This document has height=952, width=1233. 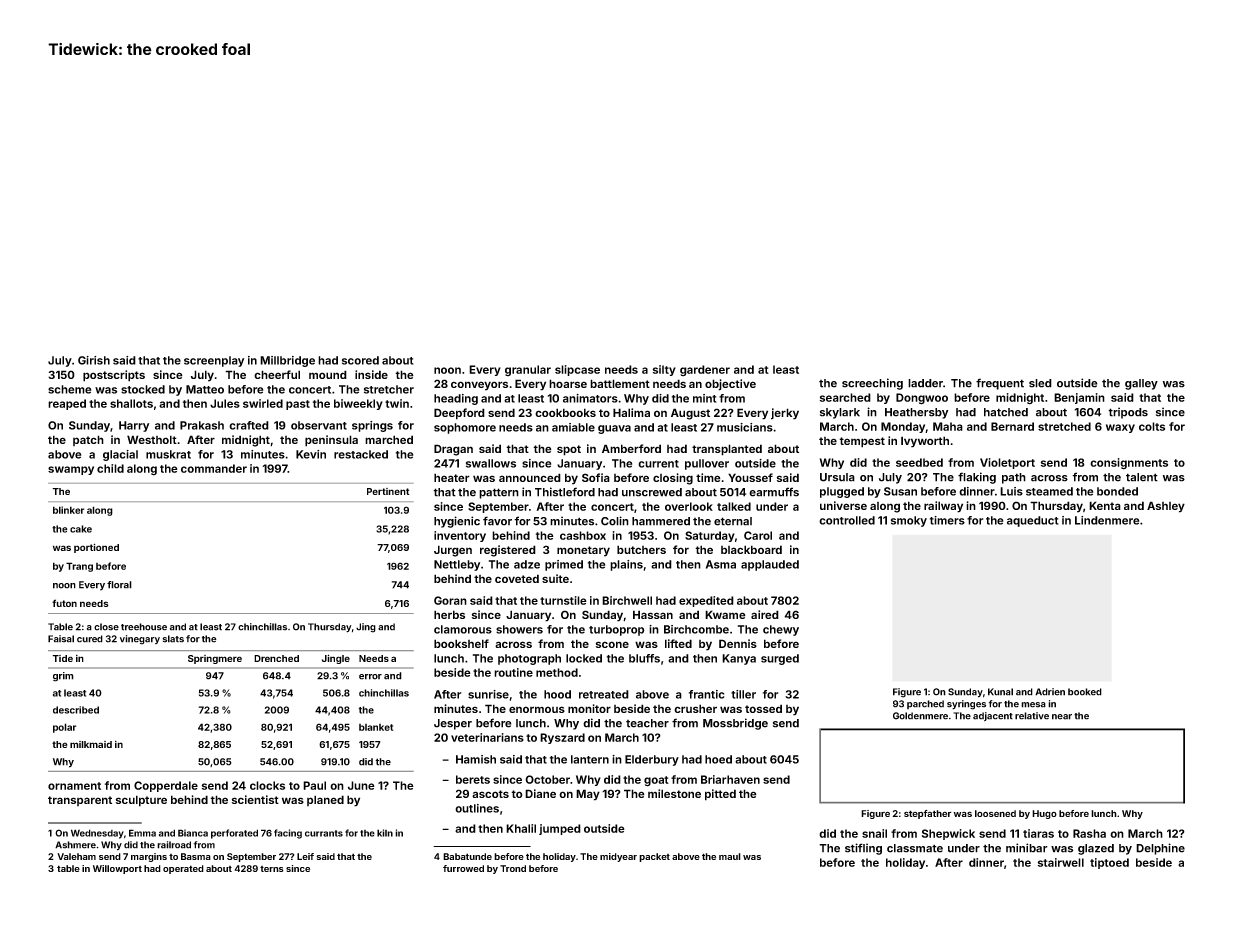 What do you see at coordinates (370, 677) in the document?
I see `error` at bounding box center [370, 677].
